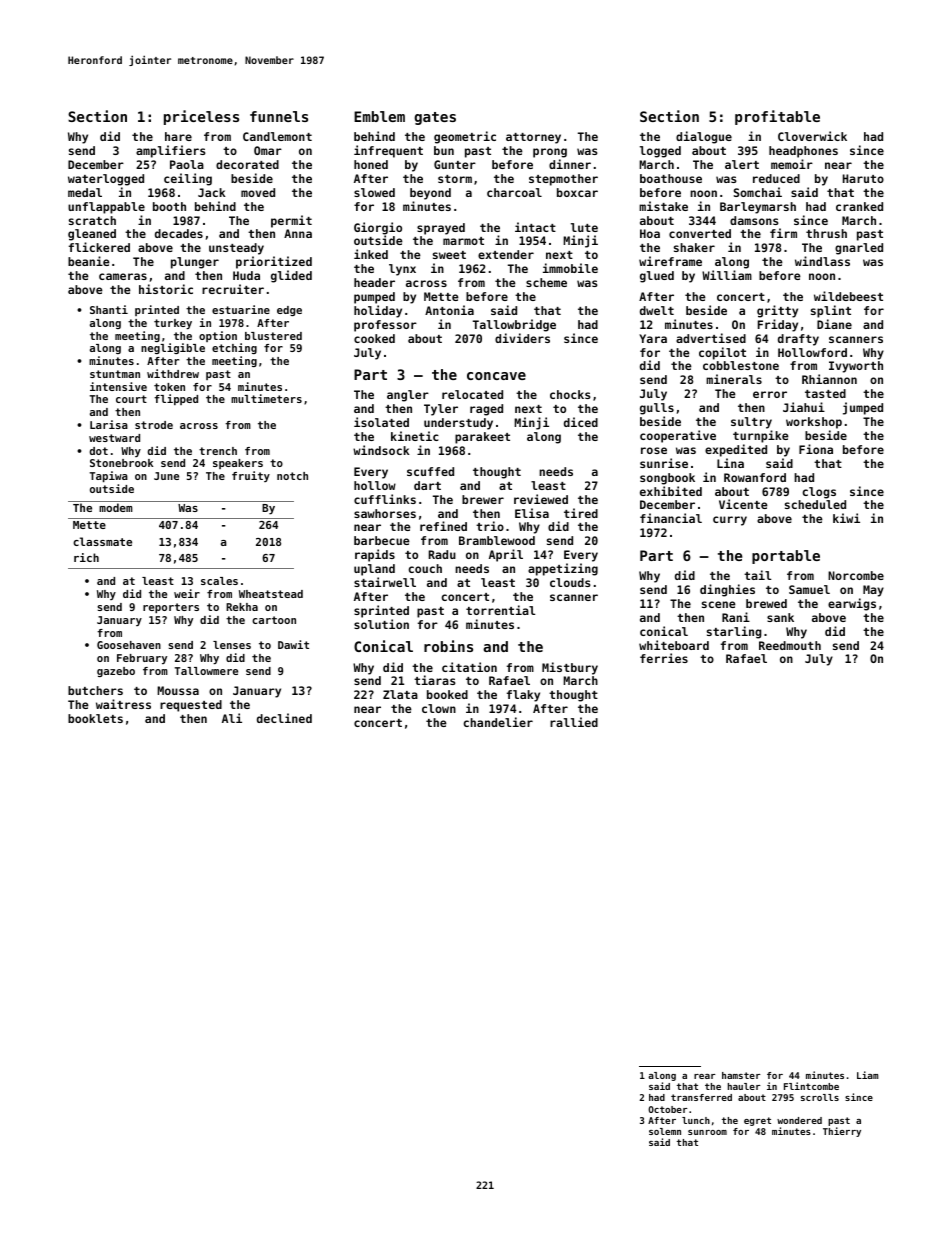  Describe the element at coordinates (121, 463) in the page. I see `Stonebrook` at that location.
